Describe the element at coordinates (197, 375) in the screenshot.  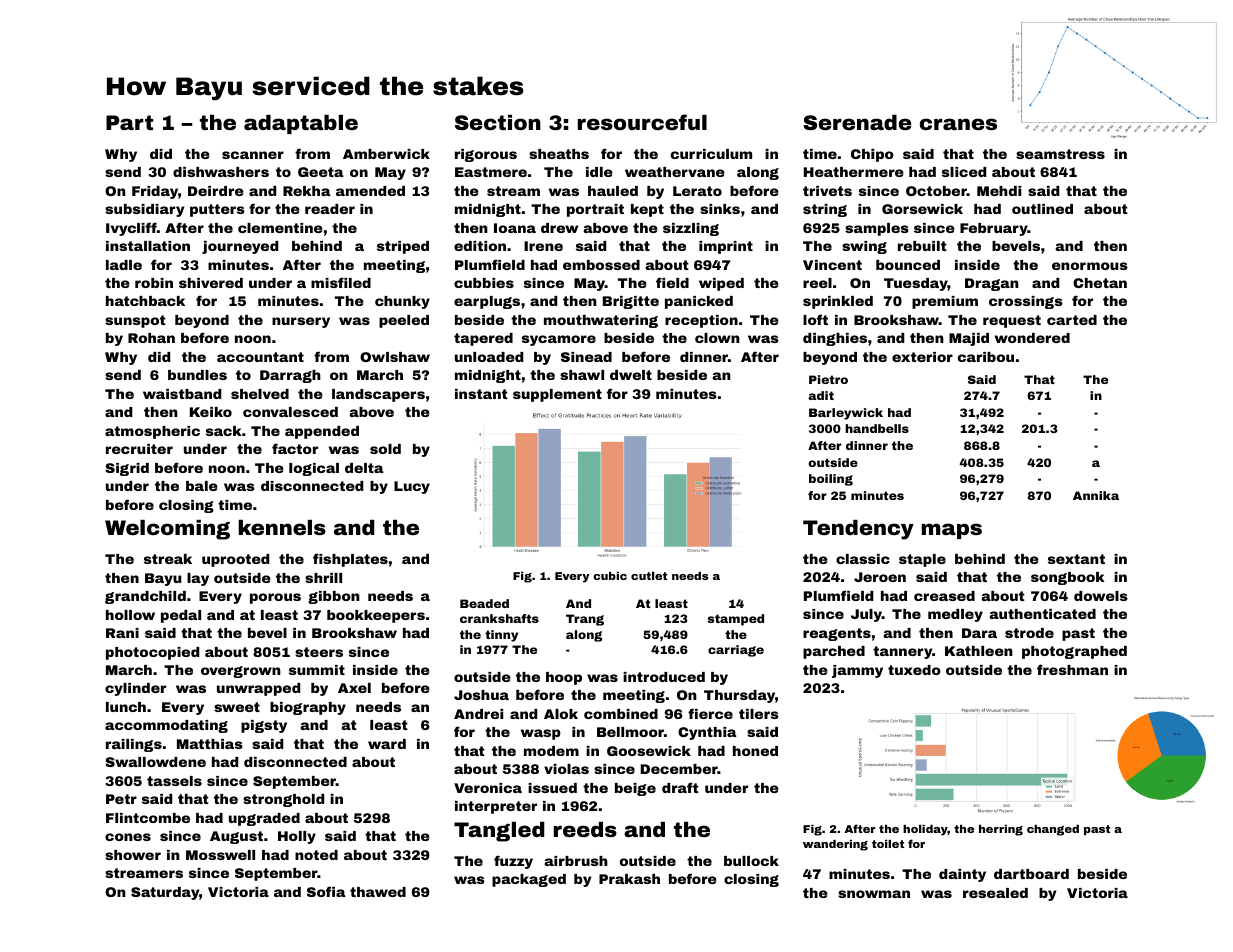
I see `bundles` at that location.
